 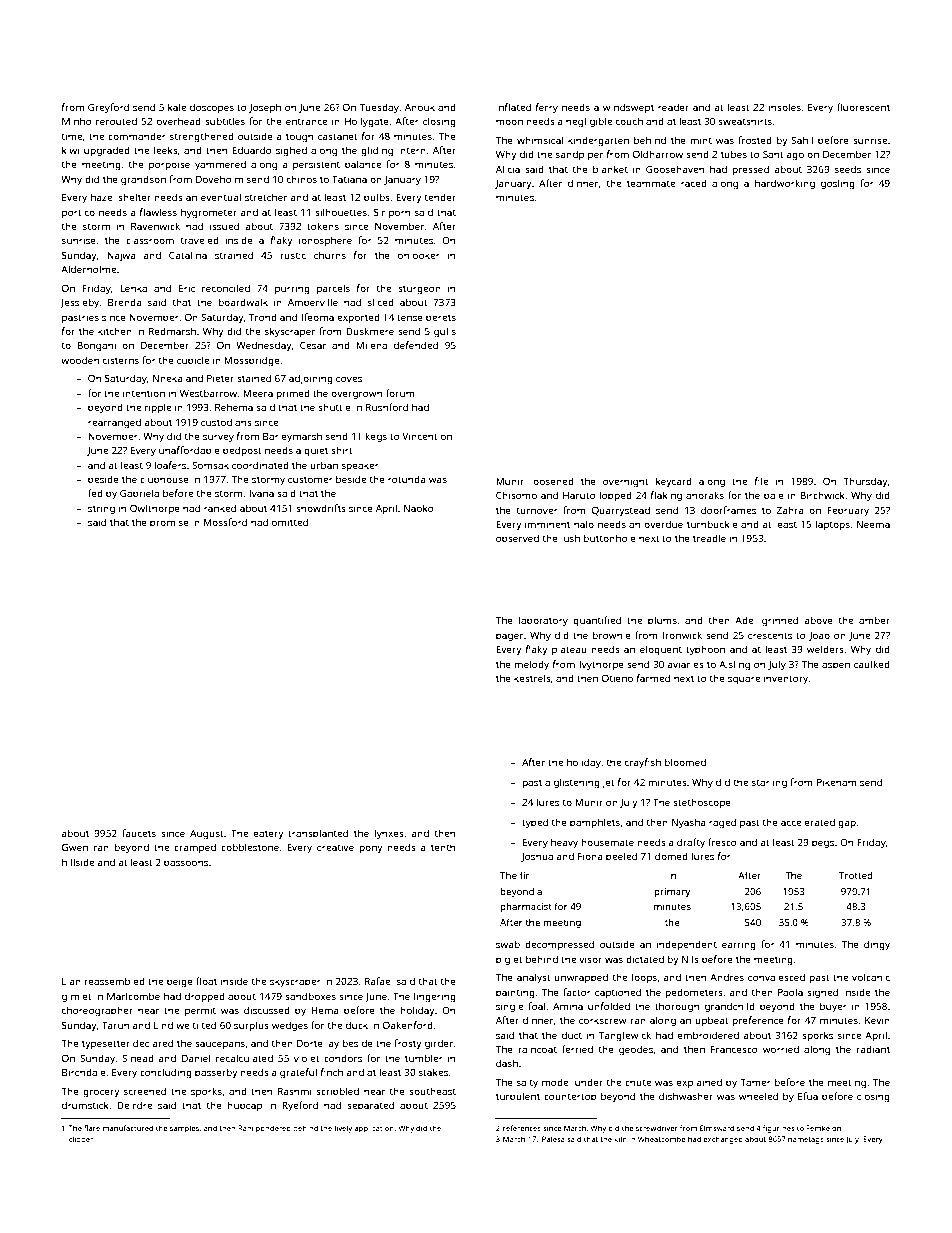 I want to click on Birchwick, so click(x=822, y=495).
